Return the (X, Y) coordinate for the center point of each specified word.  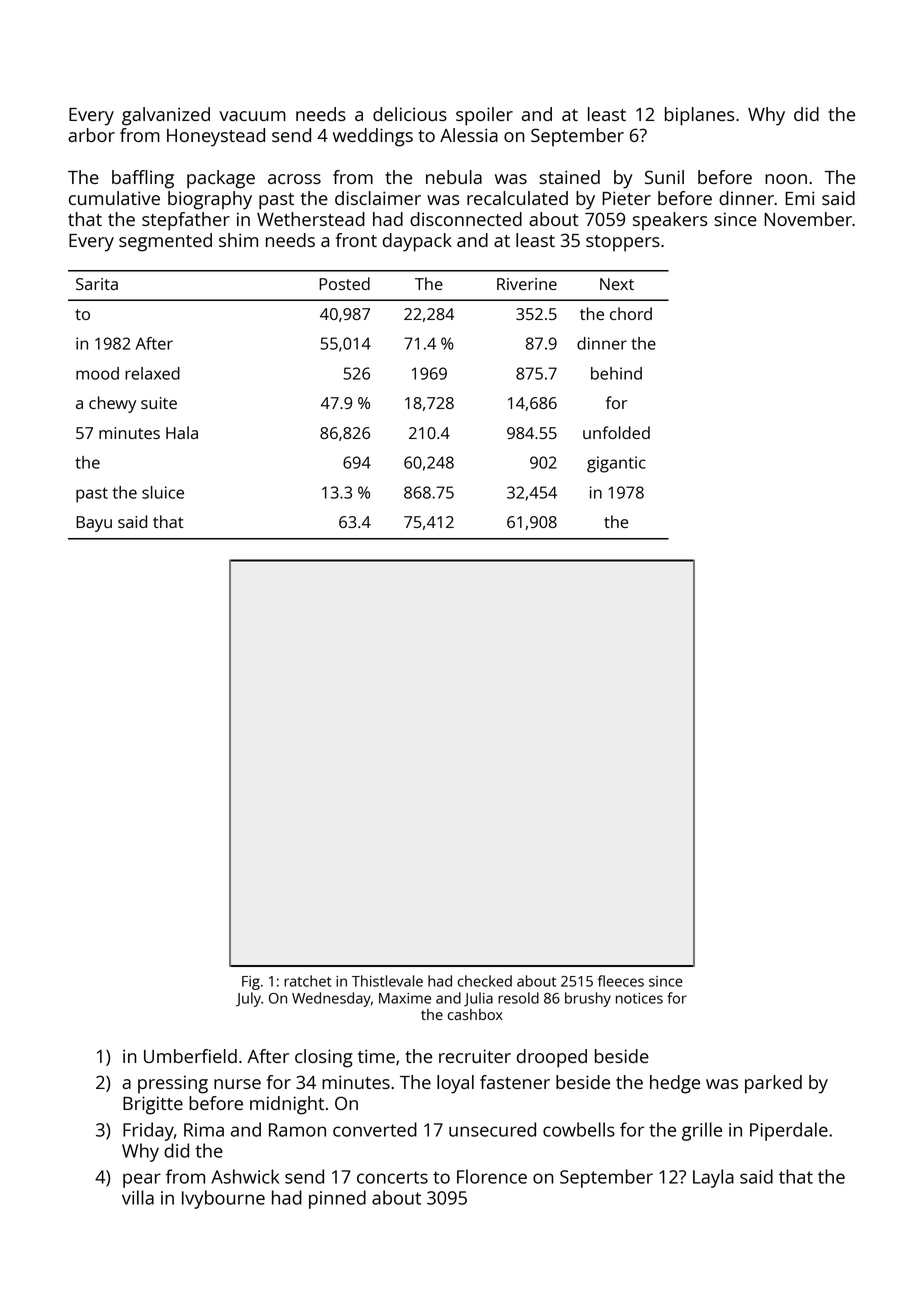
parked (773, 1084)
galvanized (166, 116)
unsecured (492, 1129)
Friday (148, 1131)
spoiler (484, 116)
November (808, 219)
